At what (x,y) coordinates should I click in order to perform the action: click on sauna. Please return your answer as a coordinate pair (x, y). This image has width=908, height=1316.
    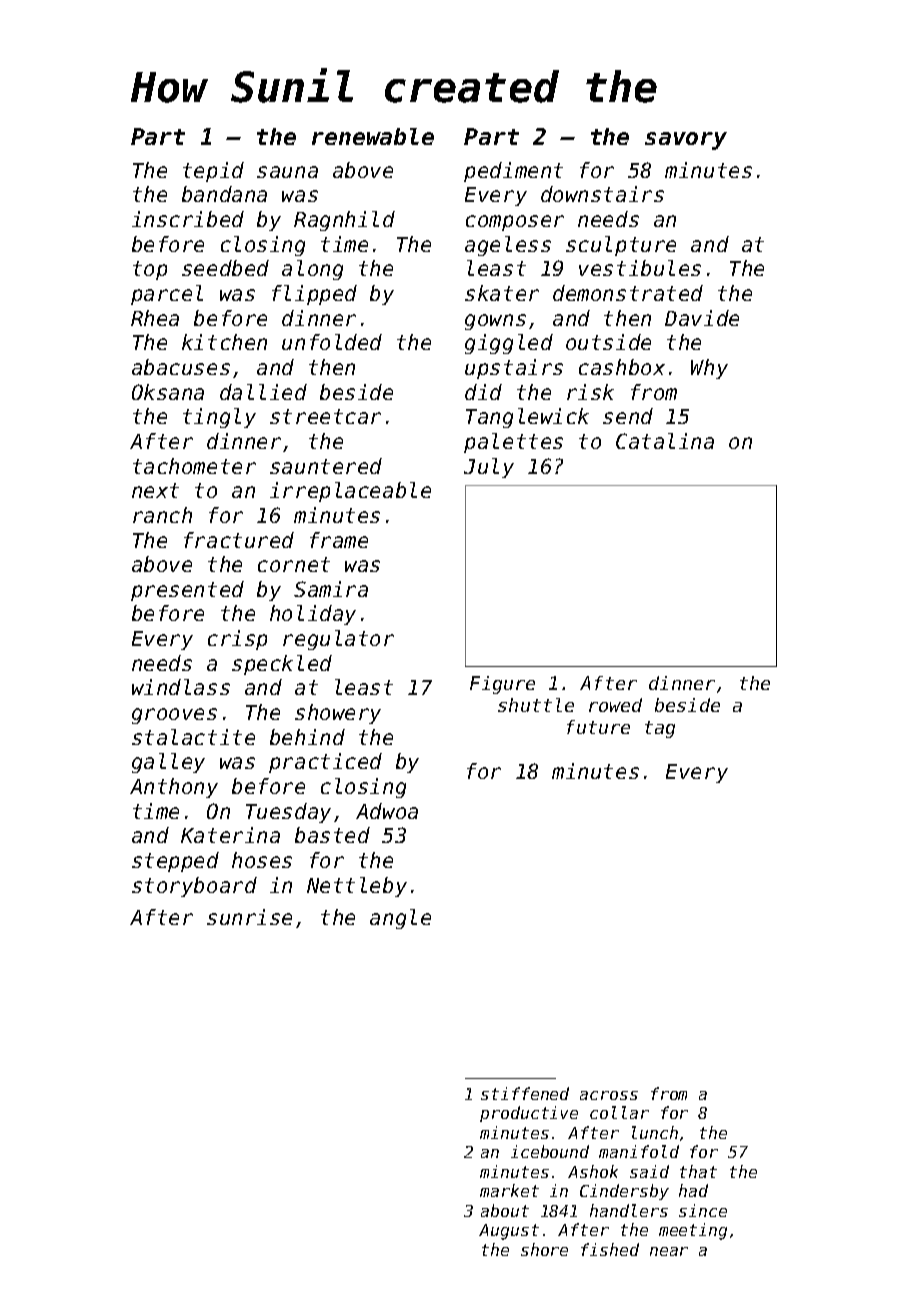
    Looking at the image, I should click on (287, 172).
